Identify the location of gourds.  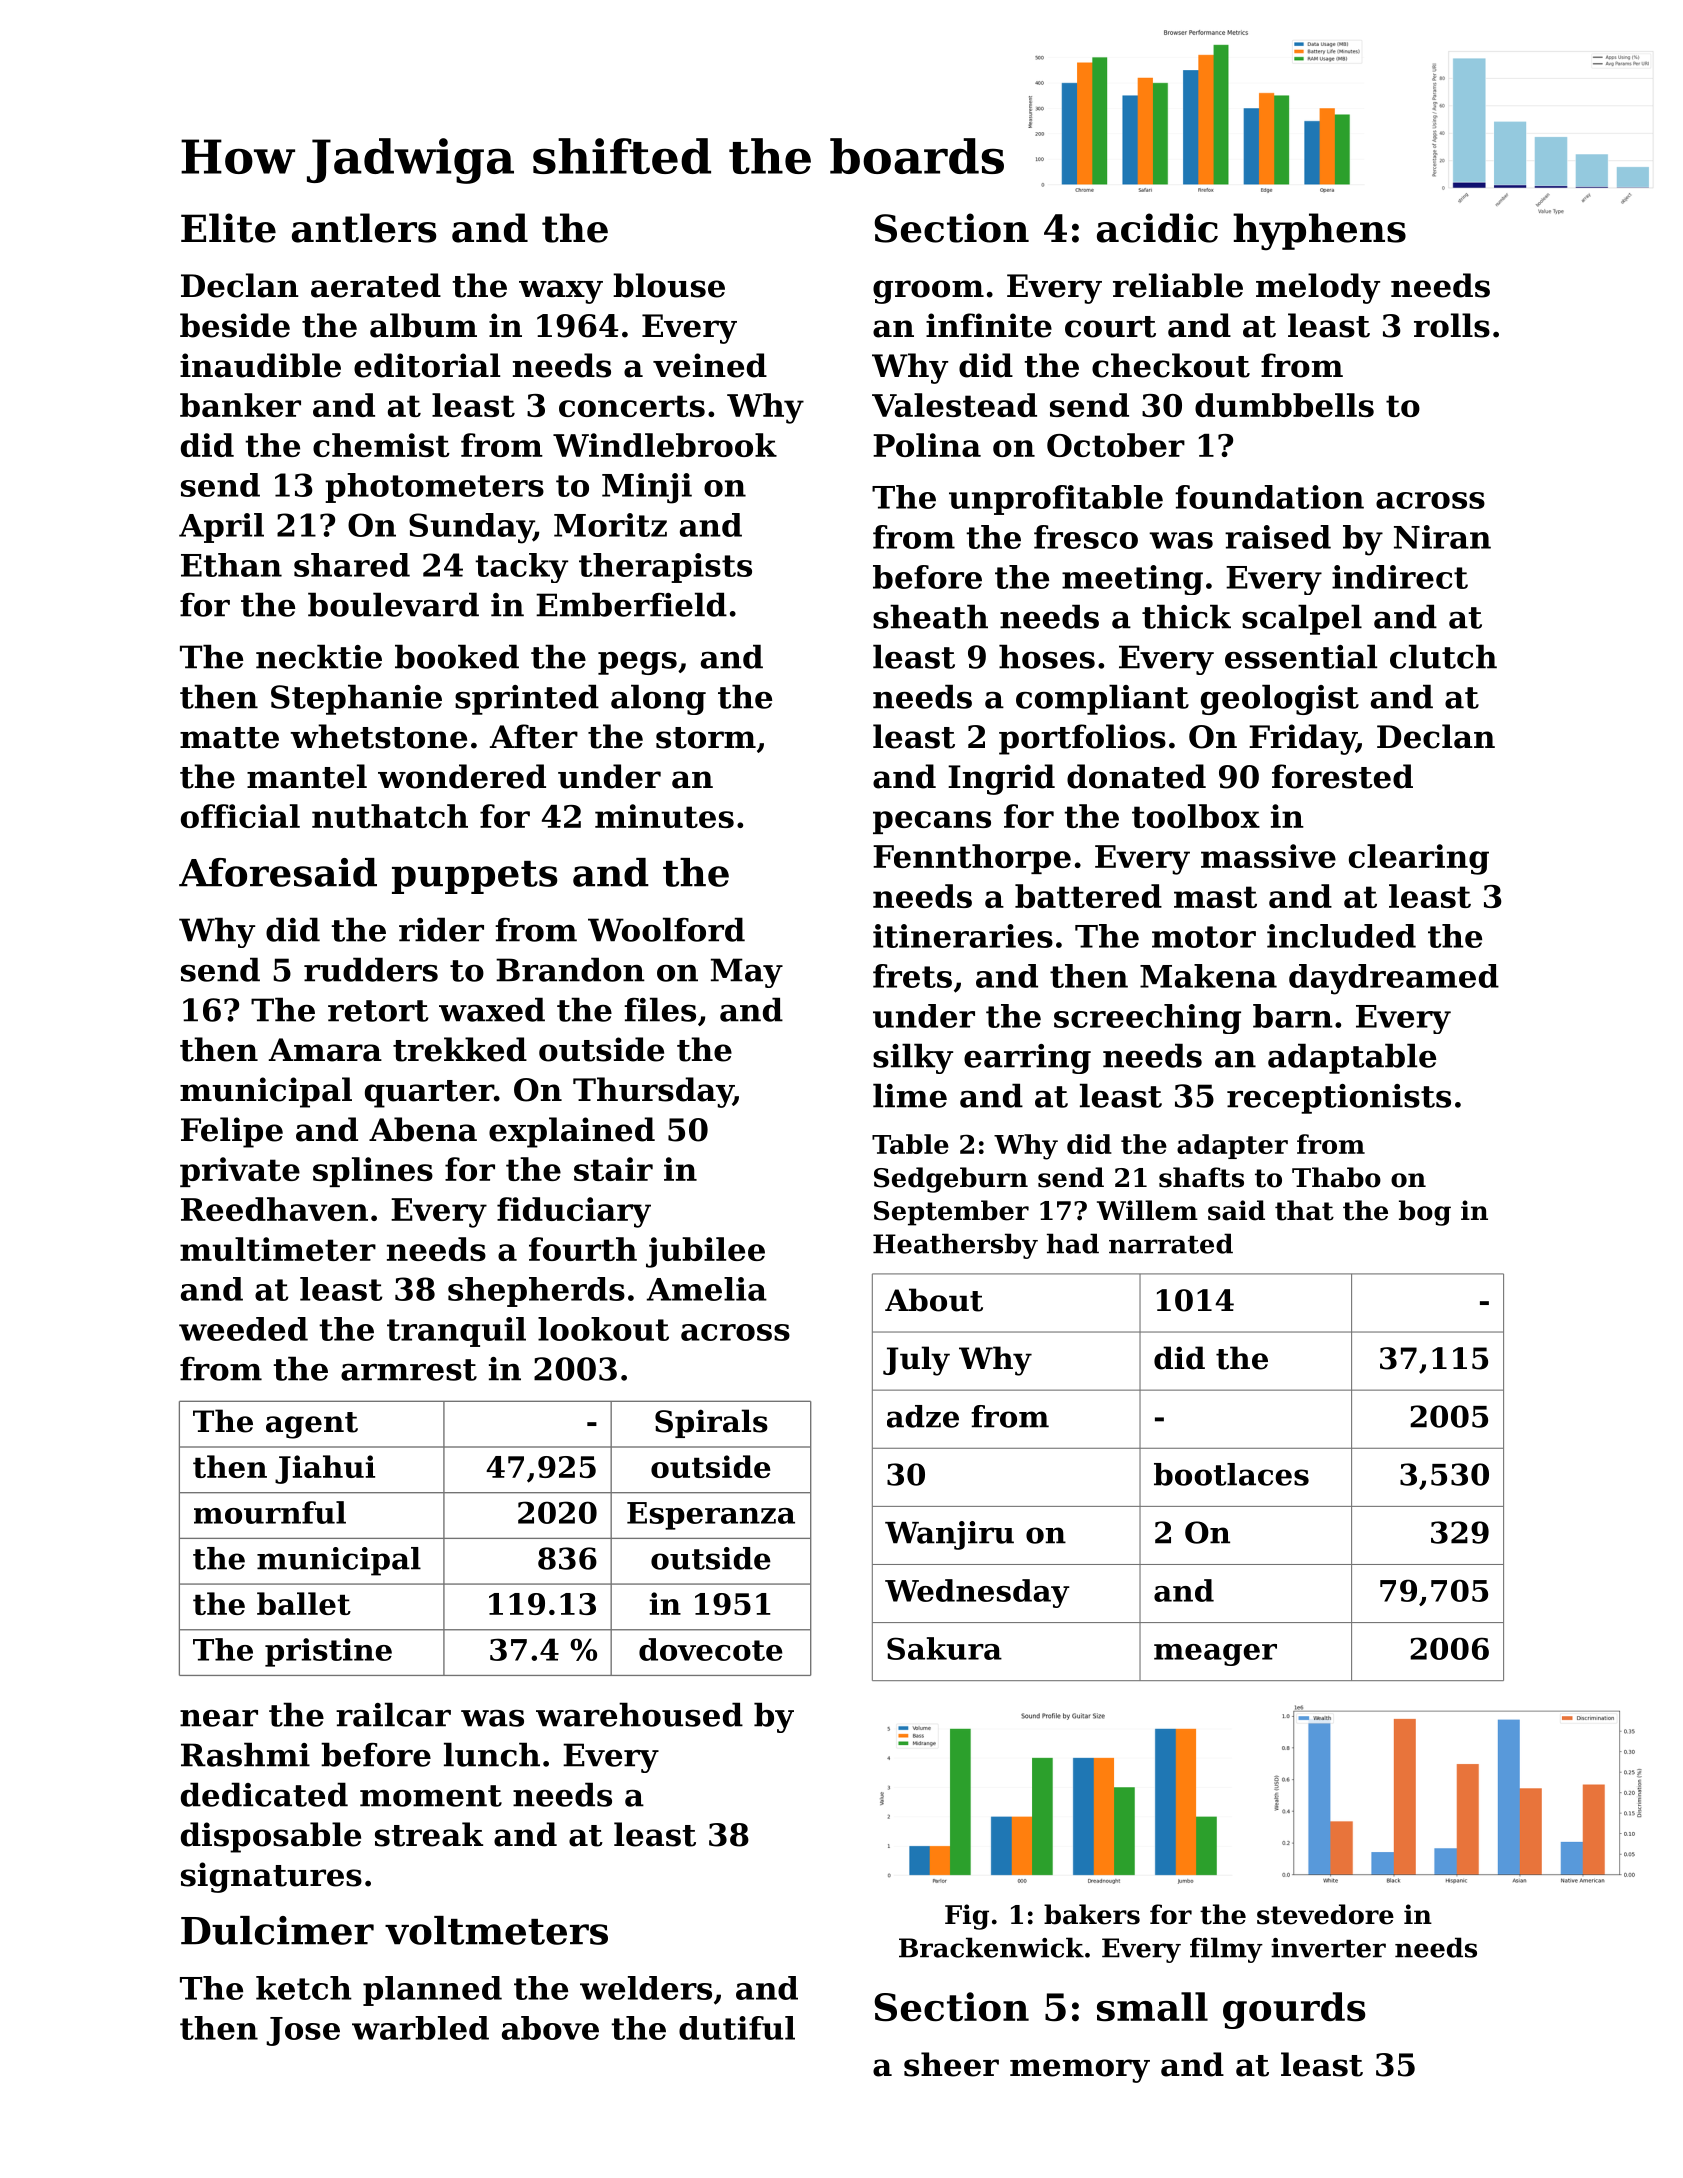
(1294, 2010).
